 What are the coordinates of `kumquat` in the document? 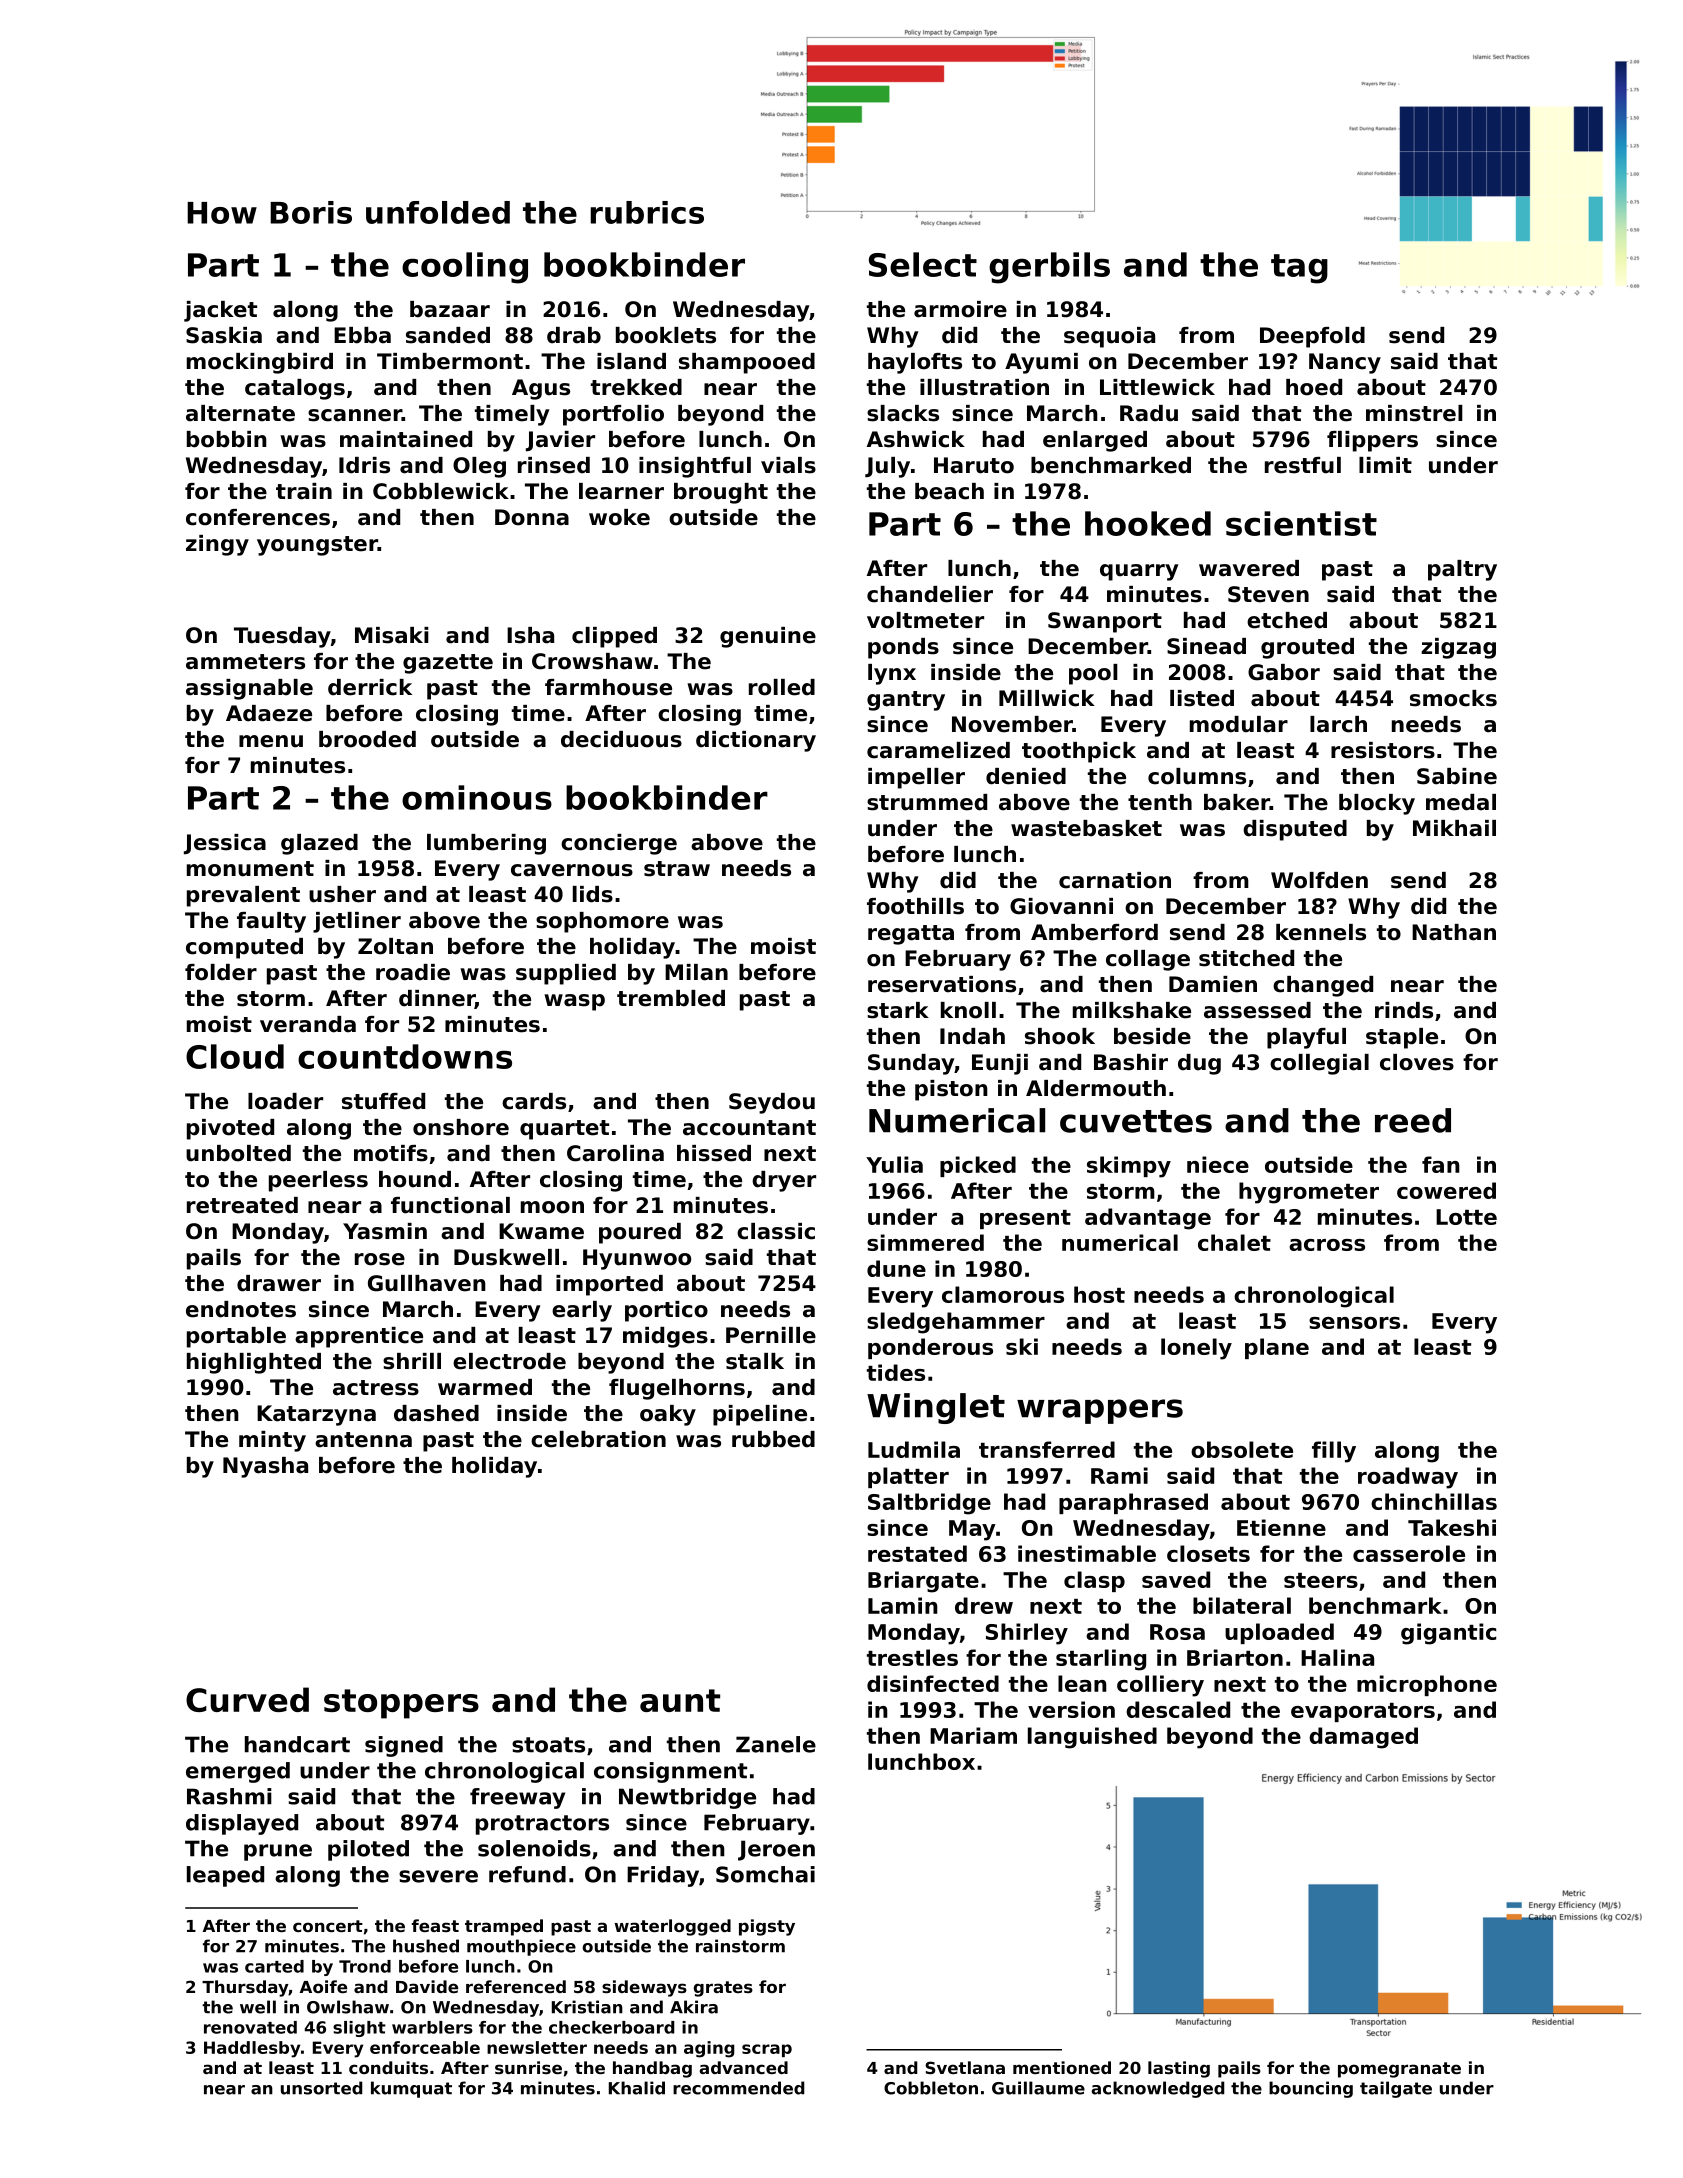 It's located at (411, 2089).
